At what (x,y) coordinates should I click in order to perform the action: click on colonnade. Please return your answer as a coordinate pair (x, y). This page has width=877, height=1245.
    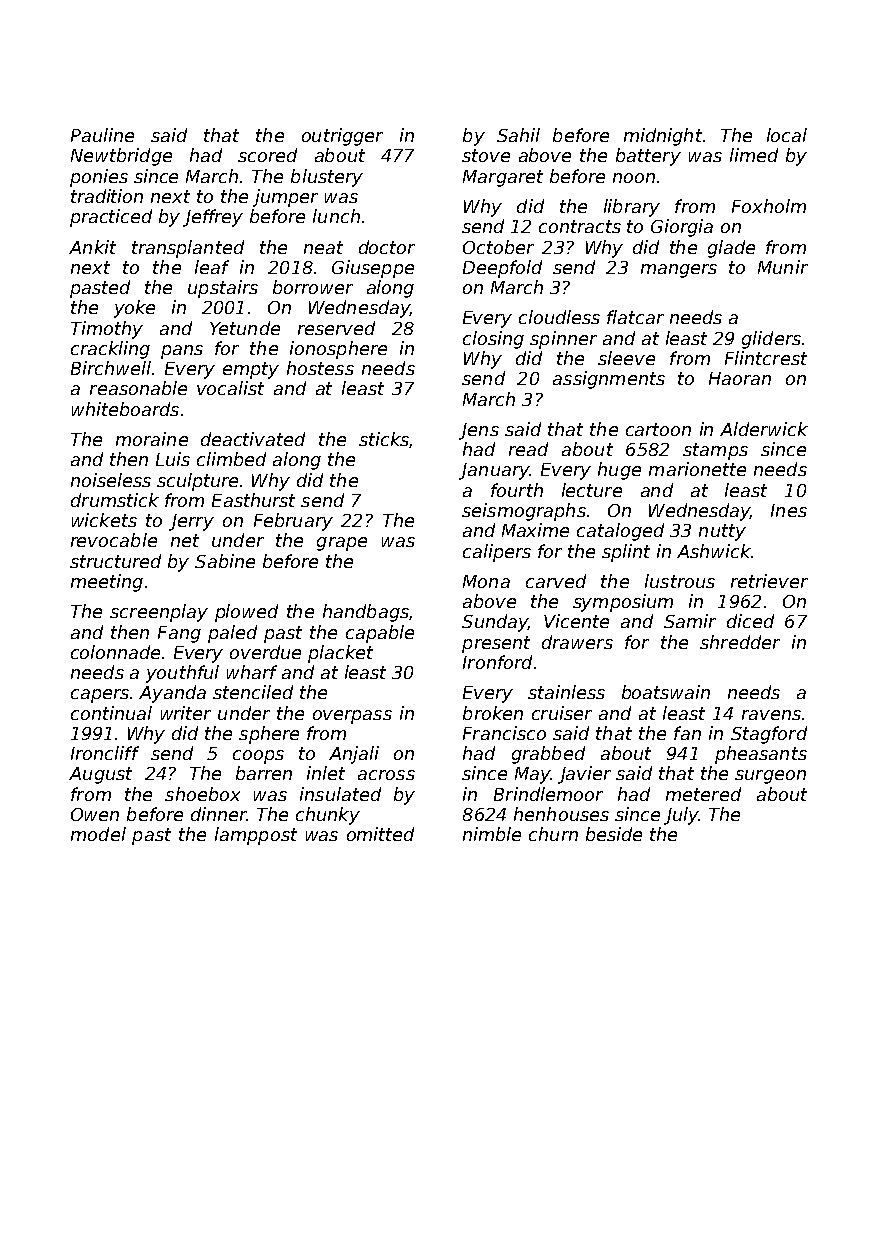
    Looking at the image, I should click on (115, 652).
